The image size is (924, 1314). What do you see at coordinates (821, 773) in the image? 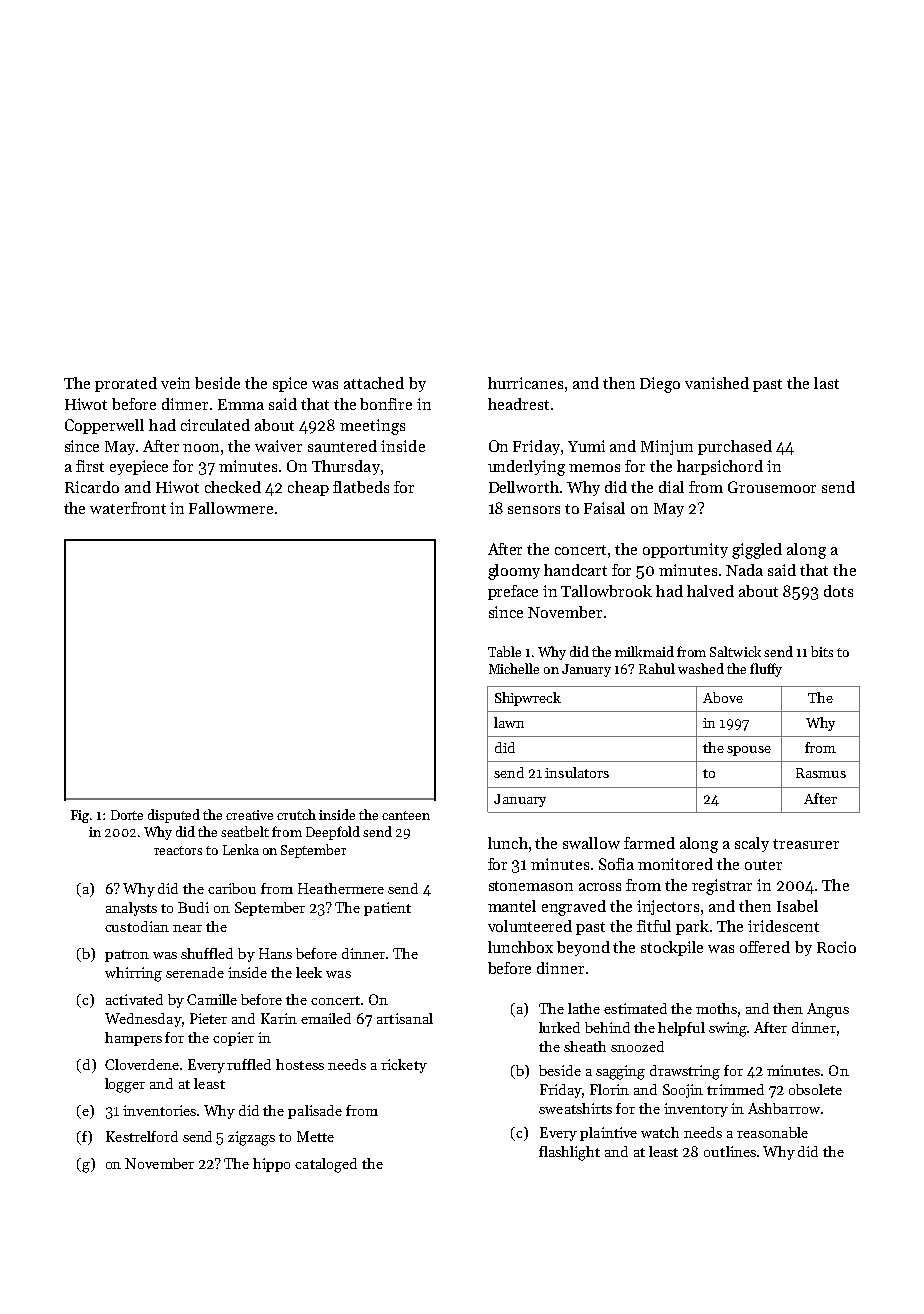
I see `Rasmus` at bounding box center [821, 773].
